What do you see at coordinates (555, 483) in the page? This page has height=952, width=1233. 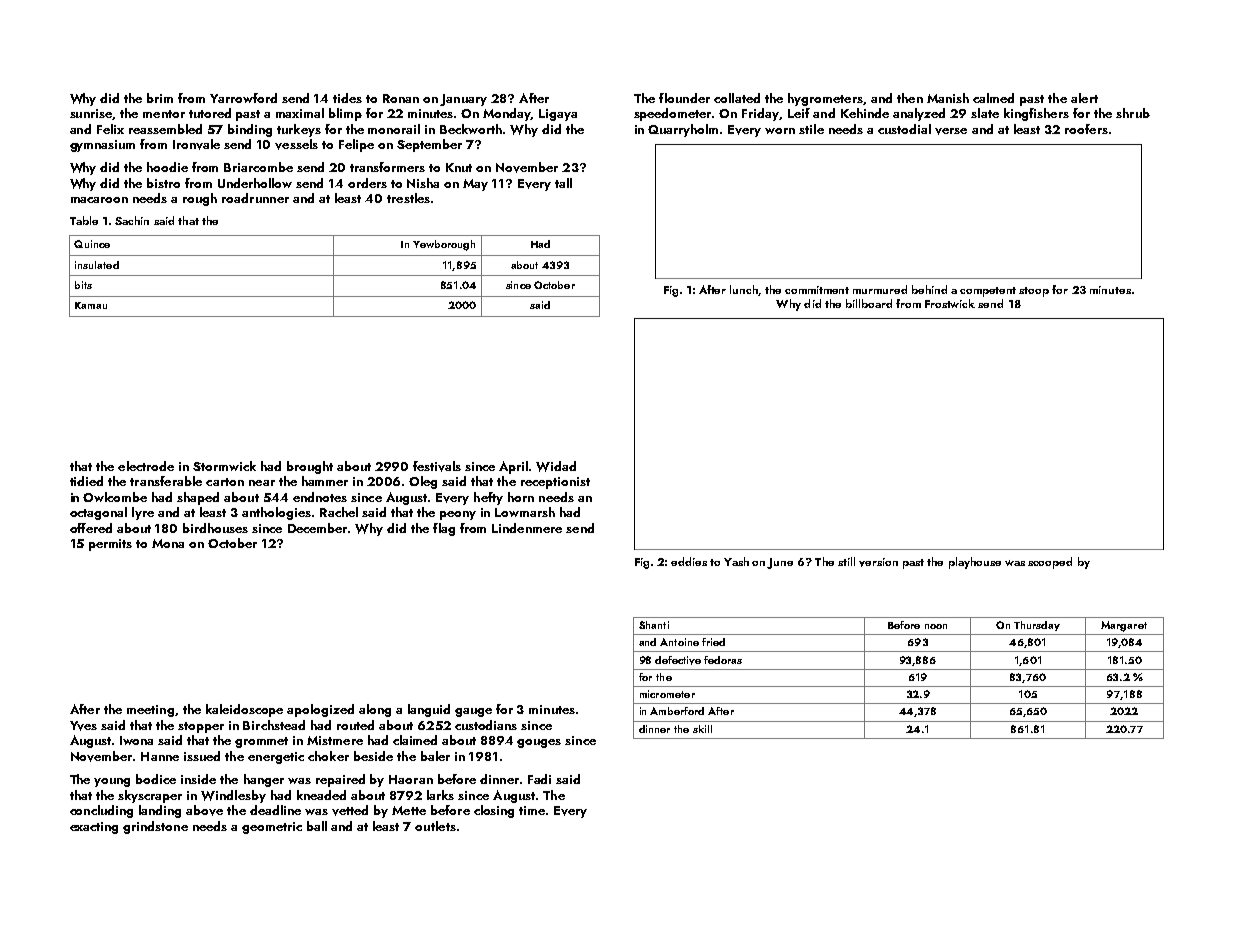 I see `receptionist` at bounding box center [555, 483].
